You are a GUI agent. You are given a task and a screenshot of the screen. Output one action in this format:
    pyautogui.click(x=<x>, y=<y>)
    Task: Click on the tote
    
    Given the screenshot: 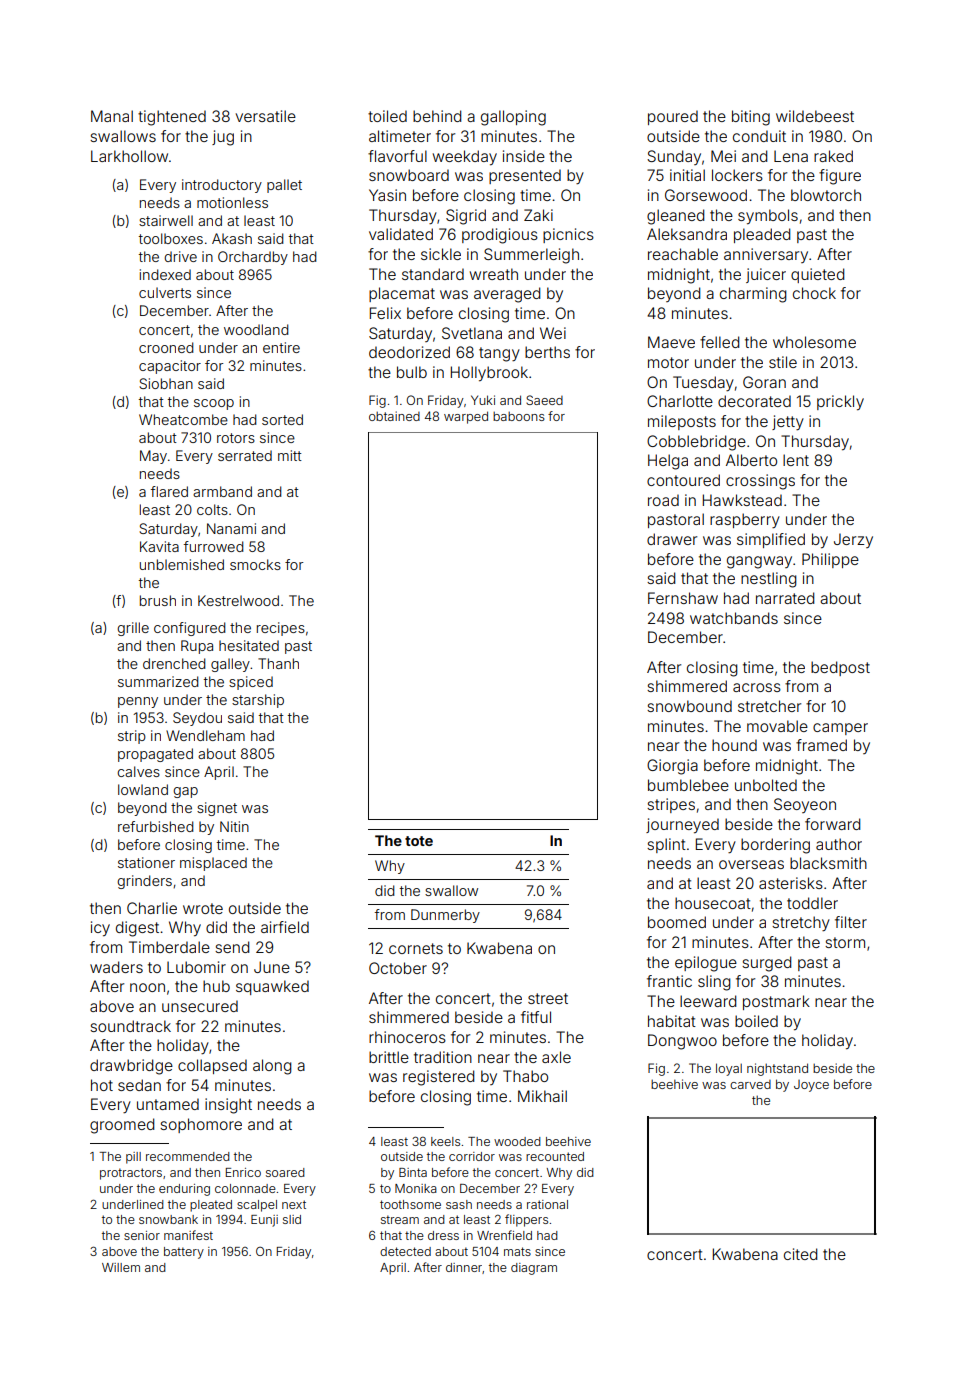 What is the action you would take?
    pyautogui.click(x=419, y=841)
